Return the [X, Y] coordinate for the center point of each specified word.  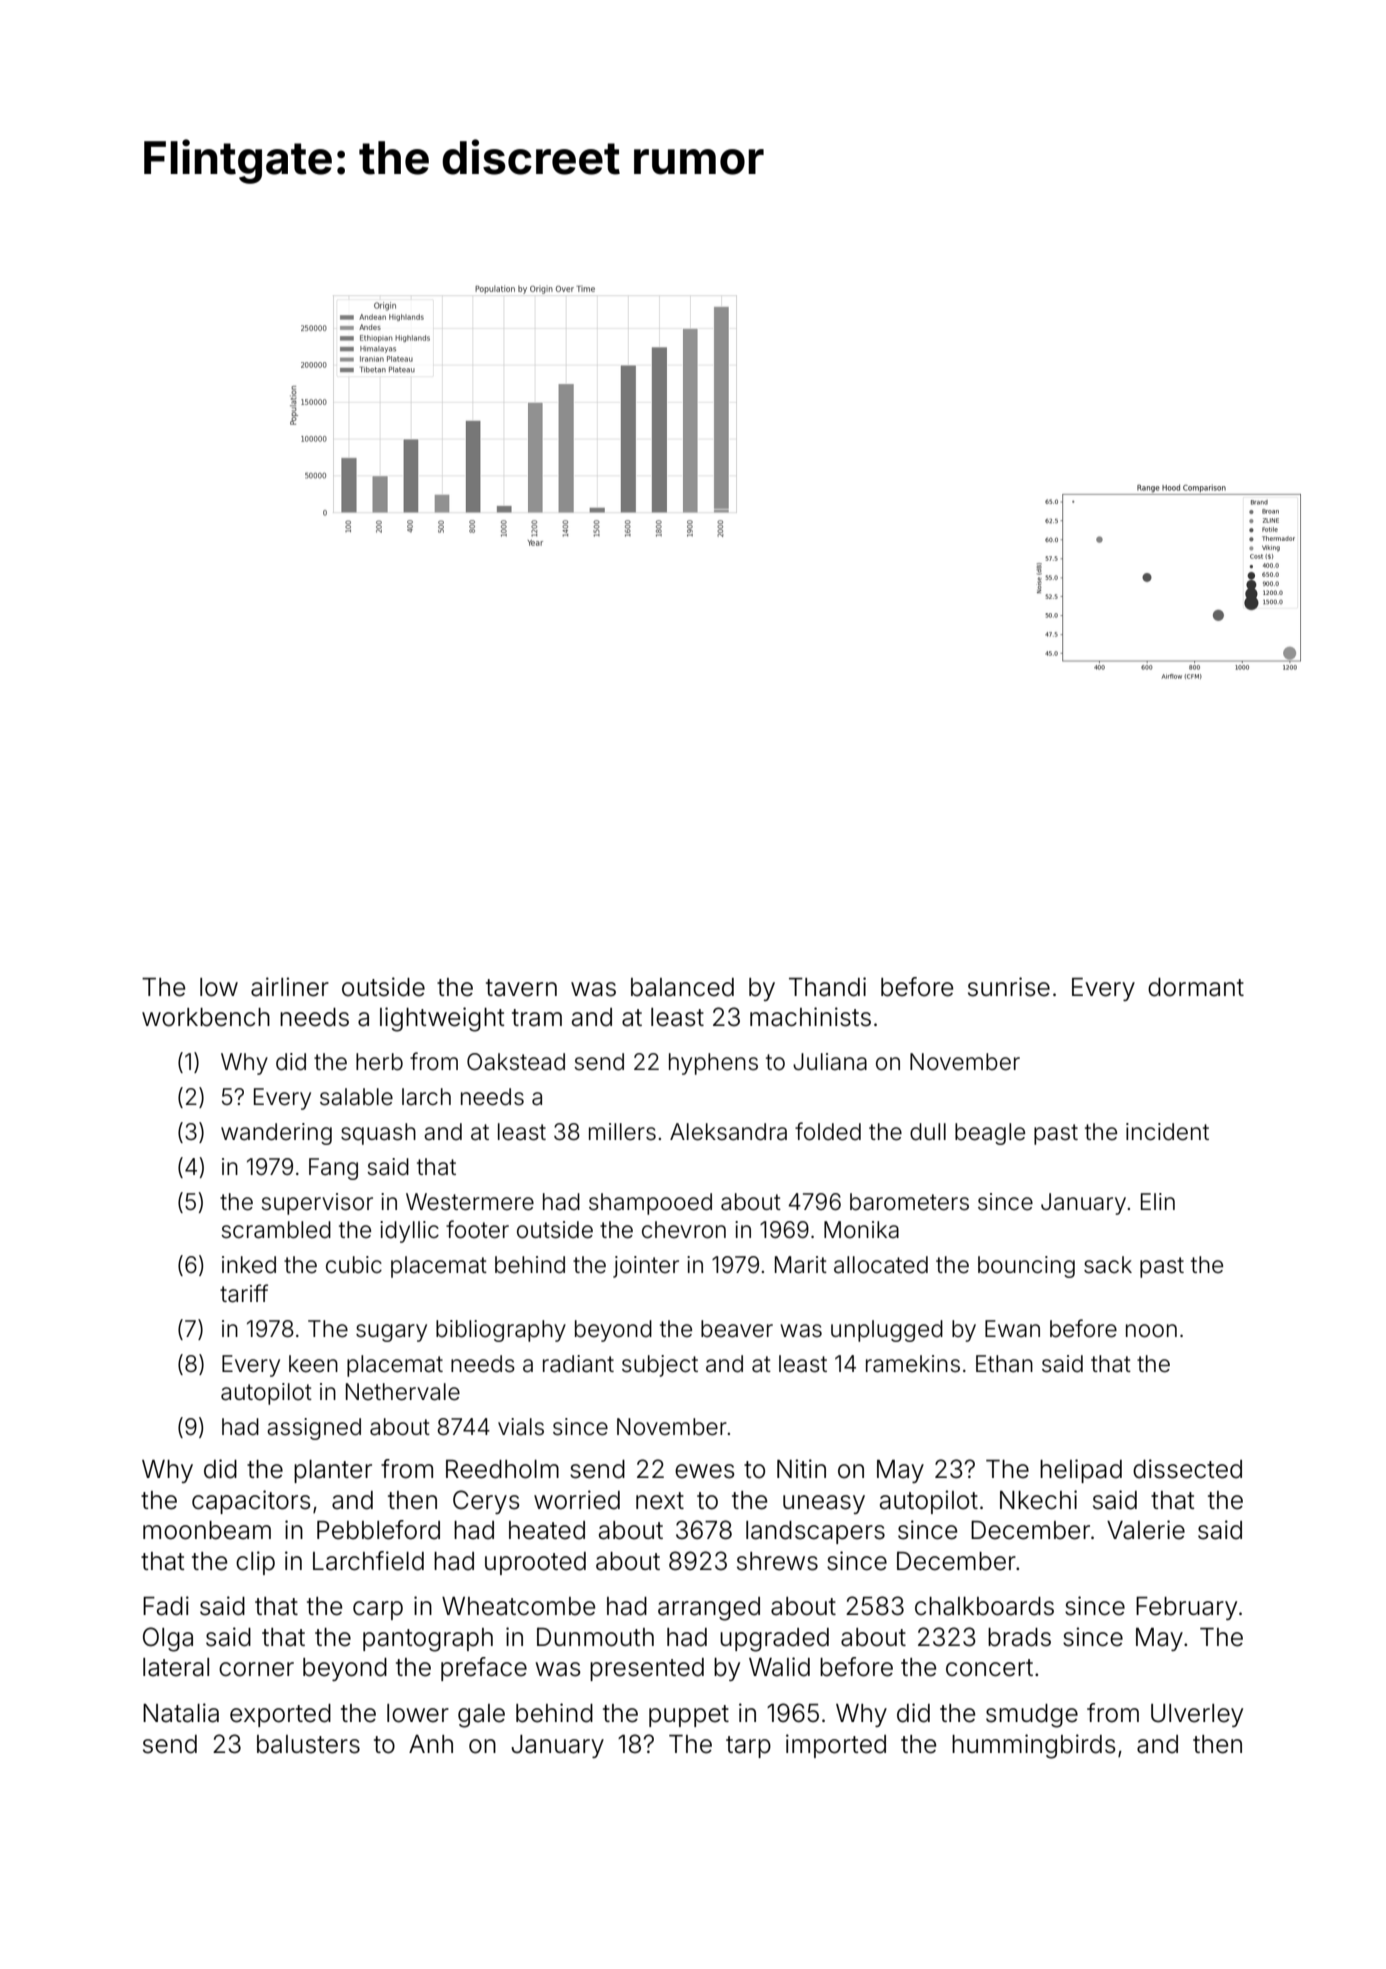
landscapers [815, 1532]
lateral [176, 1667]
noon [1151, 1331]
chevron [684, 1230]
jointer [646, 1267]
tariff [244, 1293]
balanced [682, 987]
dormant [1196, 987]
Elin [1158, 1201]
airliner [290, 987]
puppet [689, 1716]
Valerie [1146, 1530]
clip [255, 1563]
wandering [276, 1134]
